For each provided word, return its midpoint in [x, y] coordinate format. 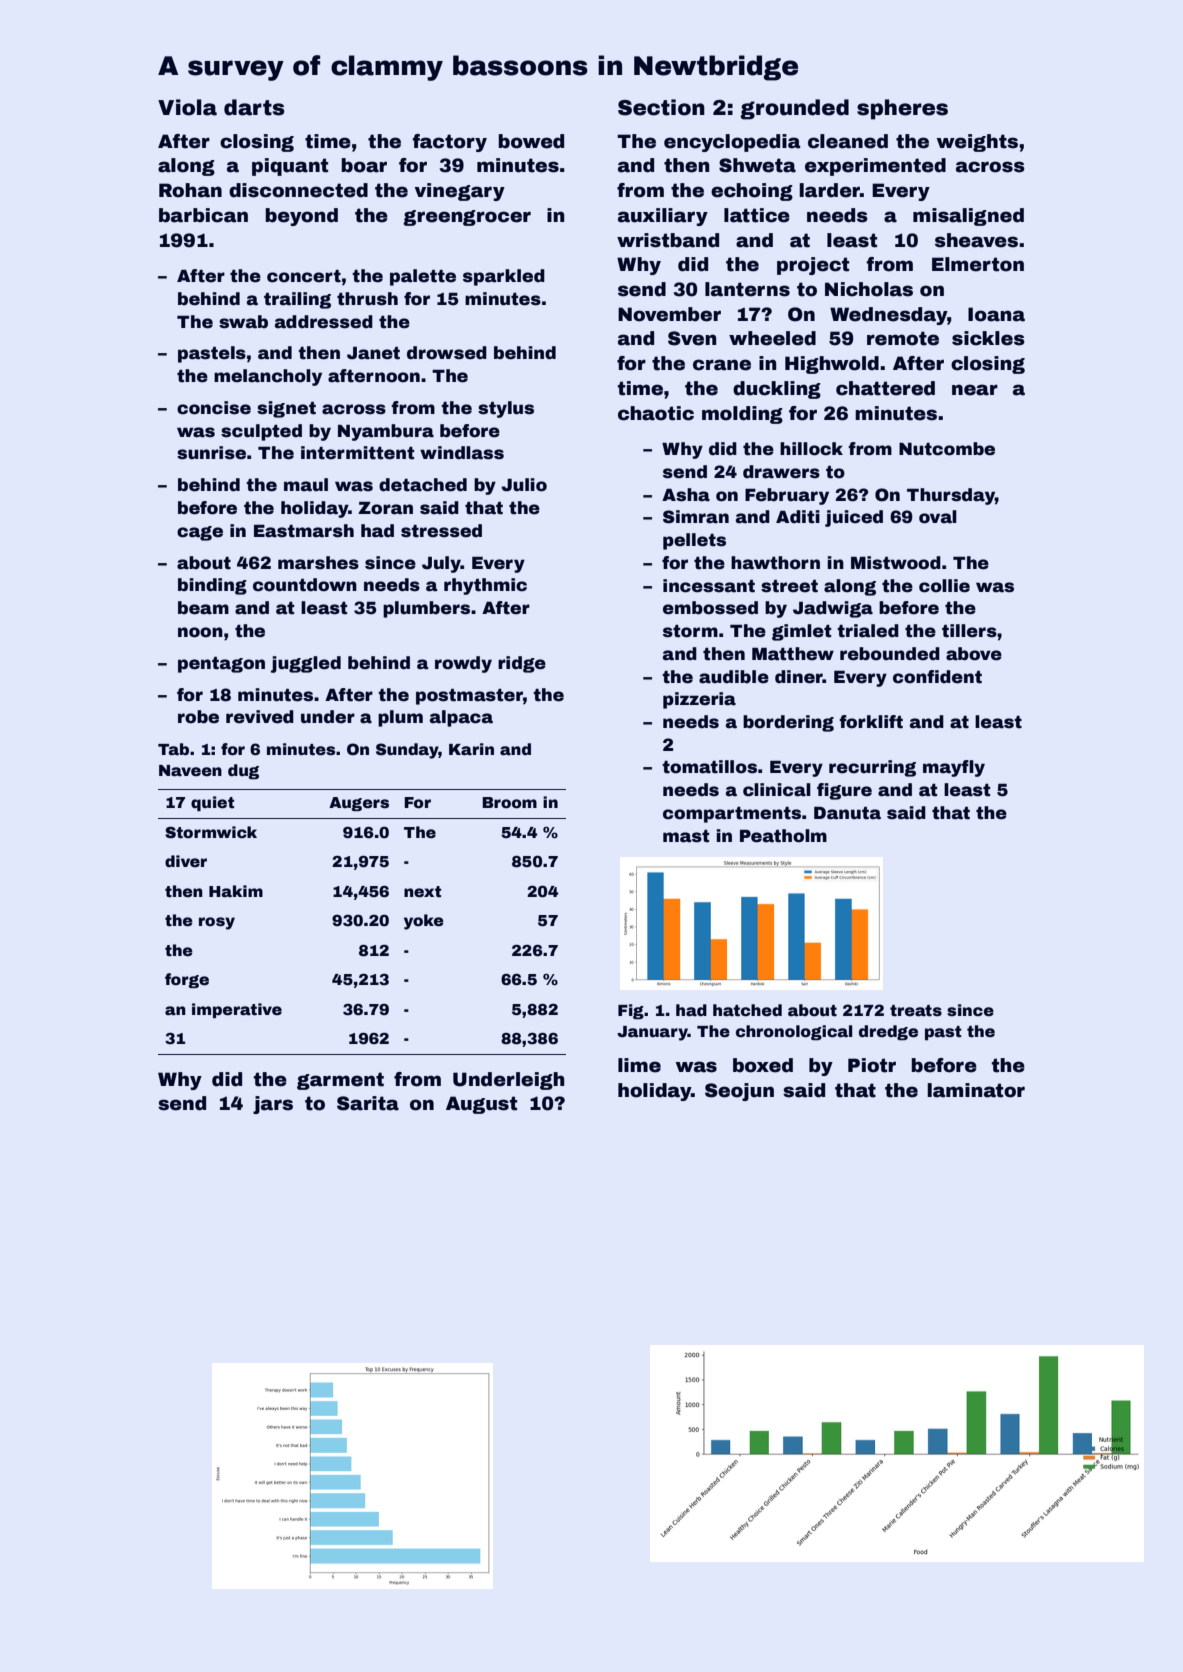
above [974, 654]
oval [938, 517]
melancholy [268, 377]
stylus [506, 409]
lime [639, 1065]
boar [364, 165]
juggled [306, 664]
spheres [902, 109]
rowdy [463, 664]
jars [273, 1105]
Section [661, 107]
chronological [794, 1033]
